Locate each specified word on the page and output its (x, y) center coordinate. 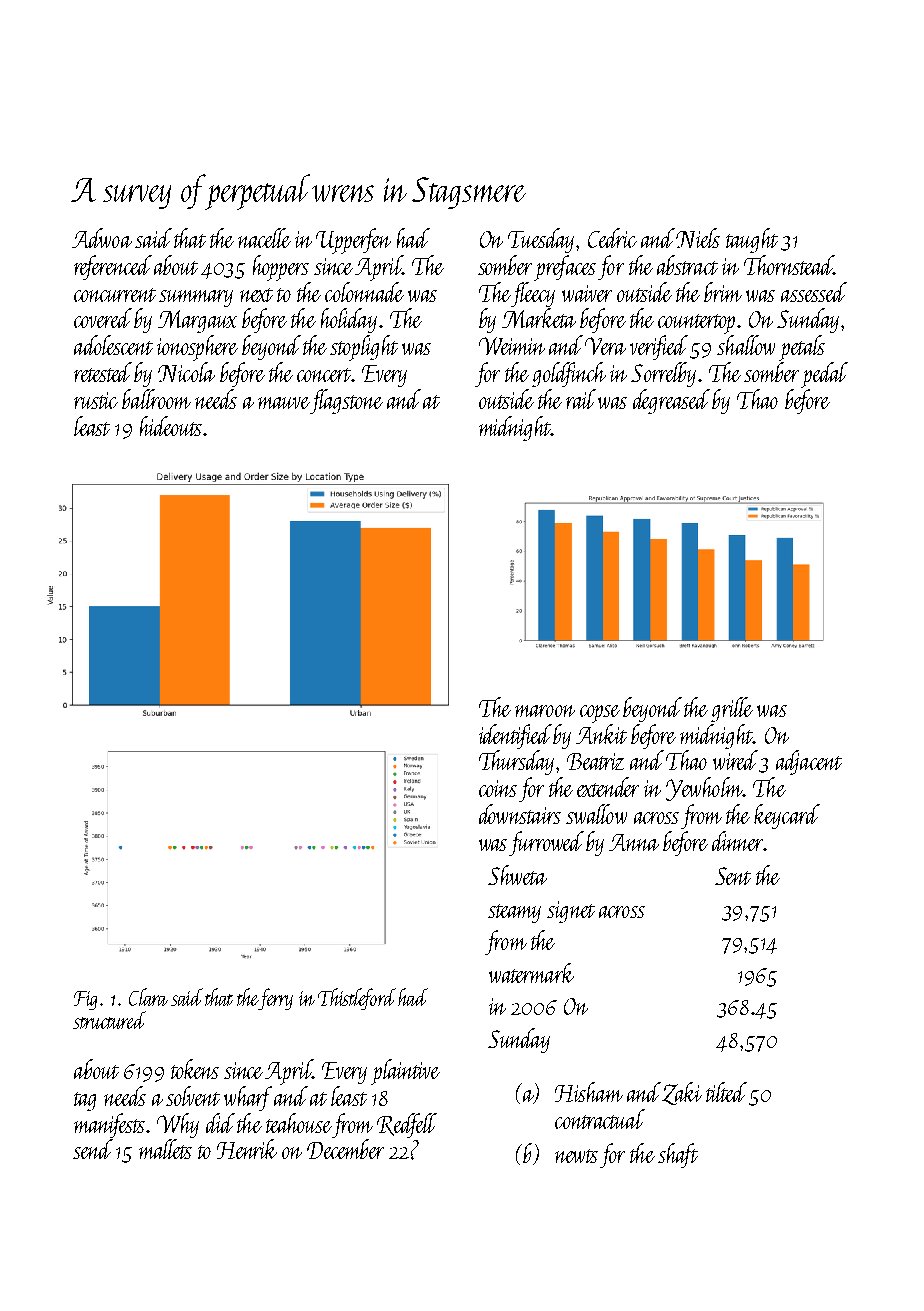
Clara (148, 997)
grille (732, 709)
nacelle (264, 238)
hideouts (171, 426)
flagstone (346, 401)
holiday (349, 320)
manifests (110, 1125)
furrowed (546, 843)
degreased (671, 401)
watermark (531, 973)
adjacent (809, 762)
